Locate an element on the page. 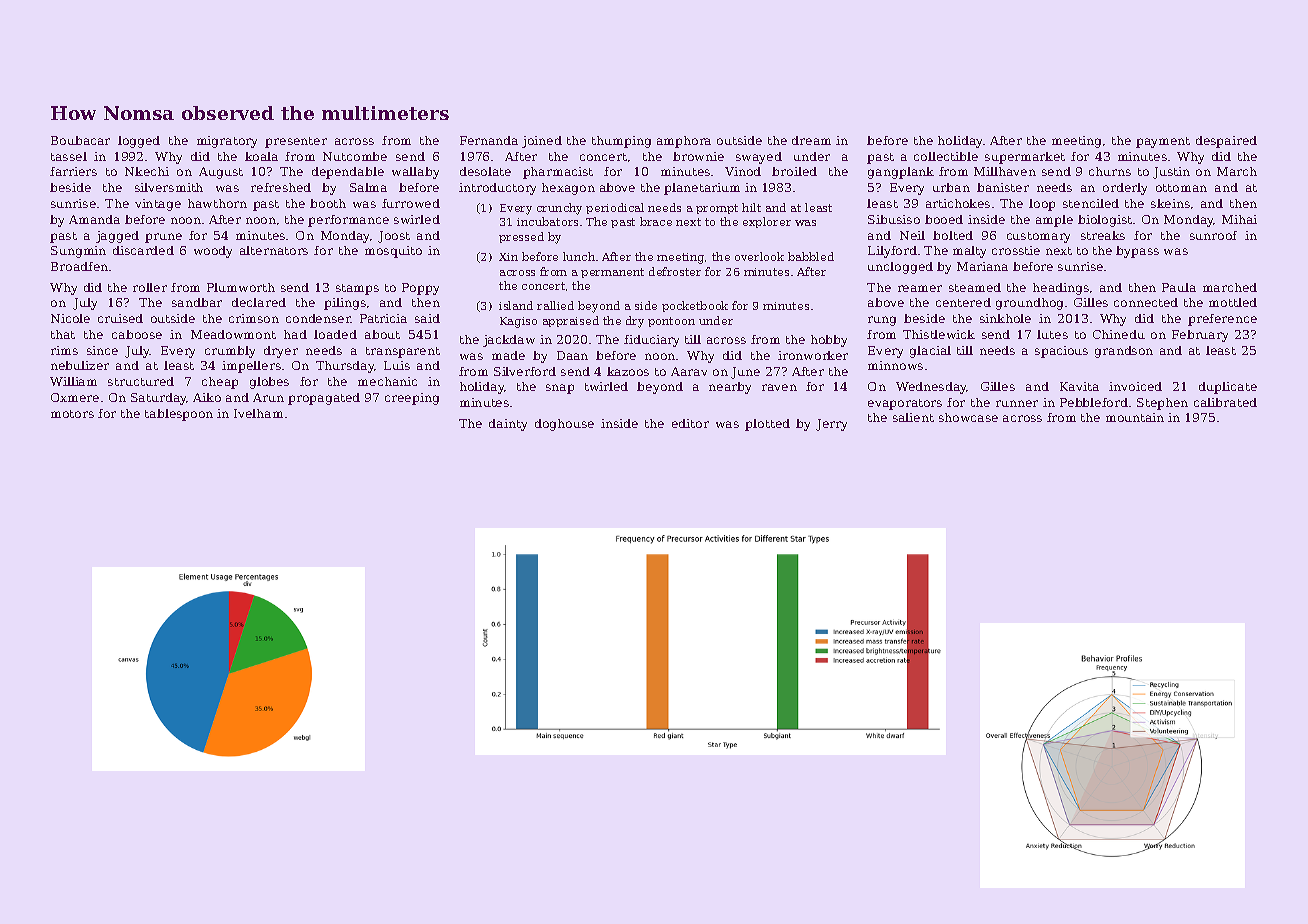 This image has height=924, width=1308. runner is located at coordinates (1017, 403).
